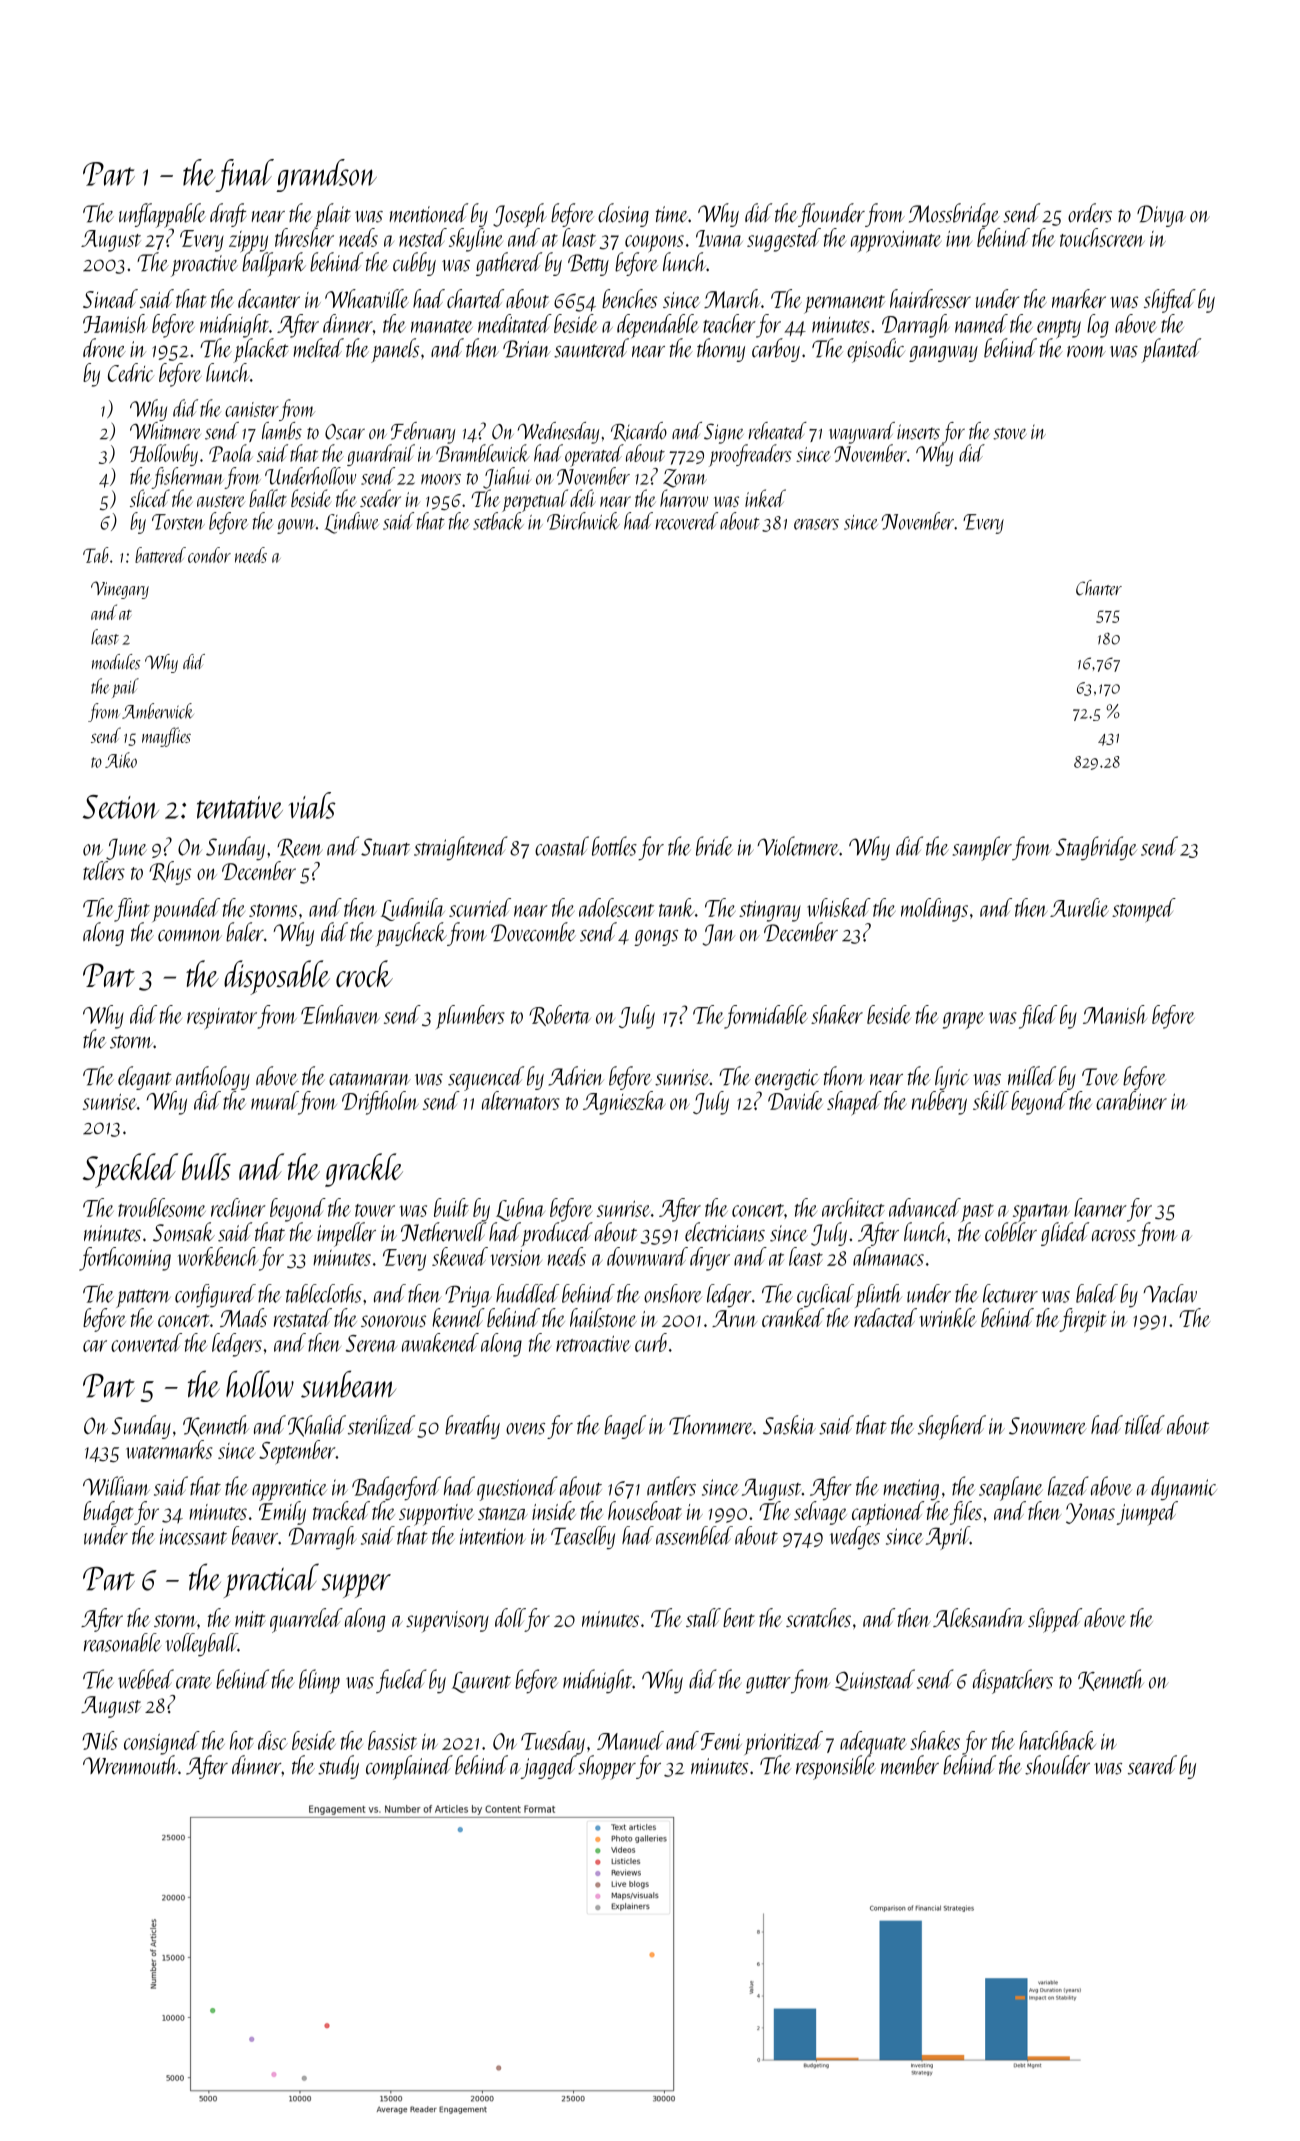  What do you see at coordinates (252, 409) in the page?
I see `canister` at bounding box center [252, 409].
